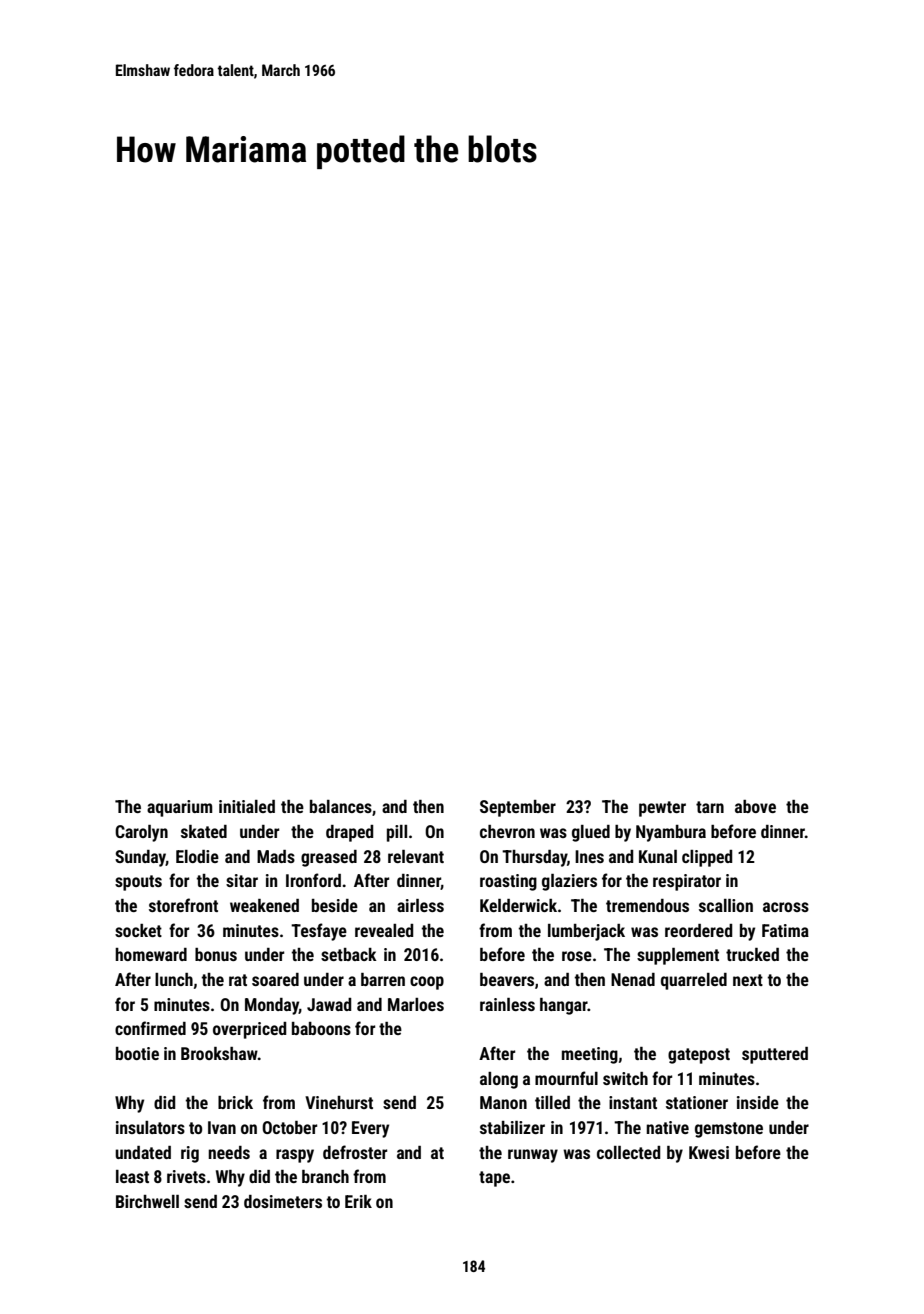  I want to click on Kwesi, so click(709, 1152).
